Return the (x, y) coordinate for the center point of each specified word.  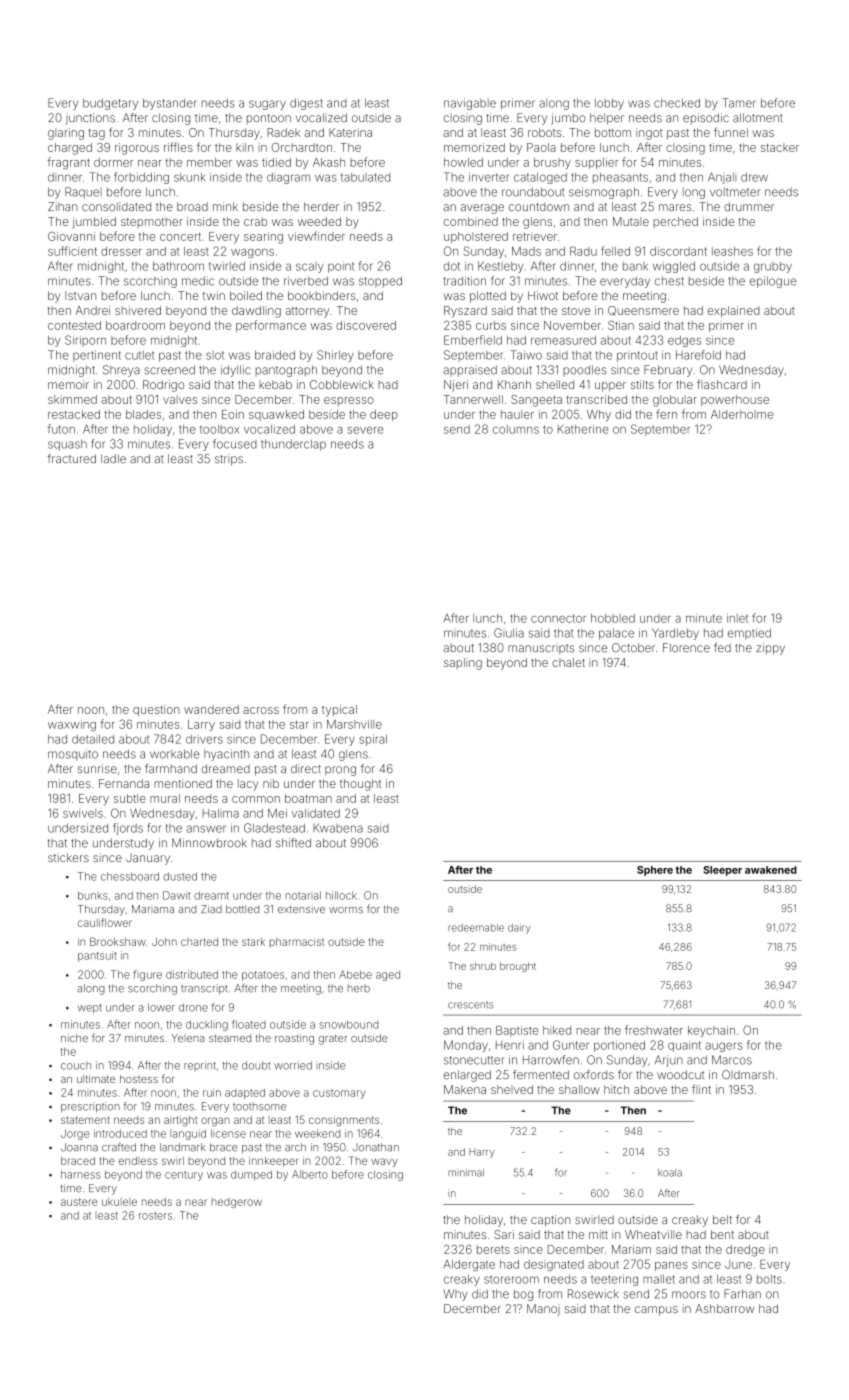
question (156, 710)
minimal (466, 1173)
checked (677, 103)
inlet (737, 618)
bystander (170, 104)
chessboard (130, 876)
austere (79, 1202)
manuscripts (541, 648)
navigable (470, 104)
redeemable (476, 928)
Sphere (655, 871)
